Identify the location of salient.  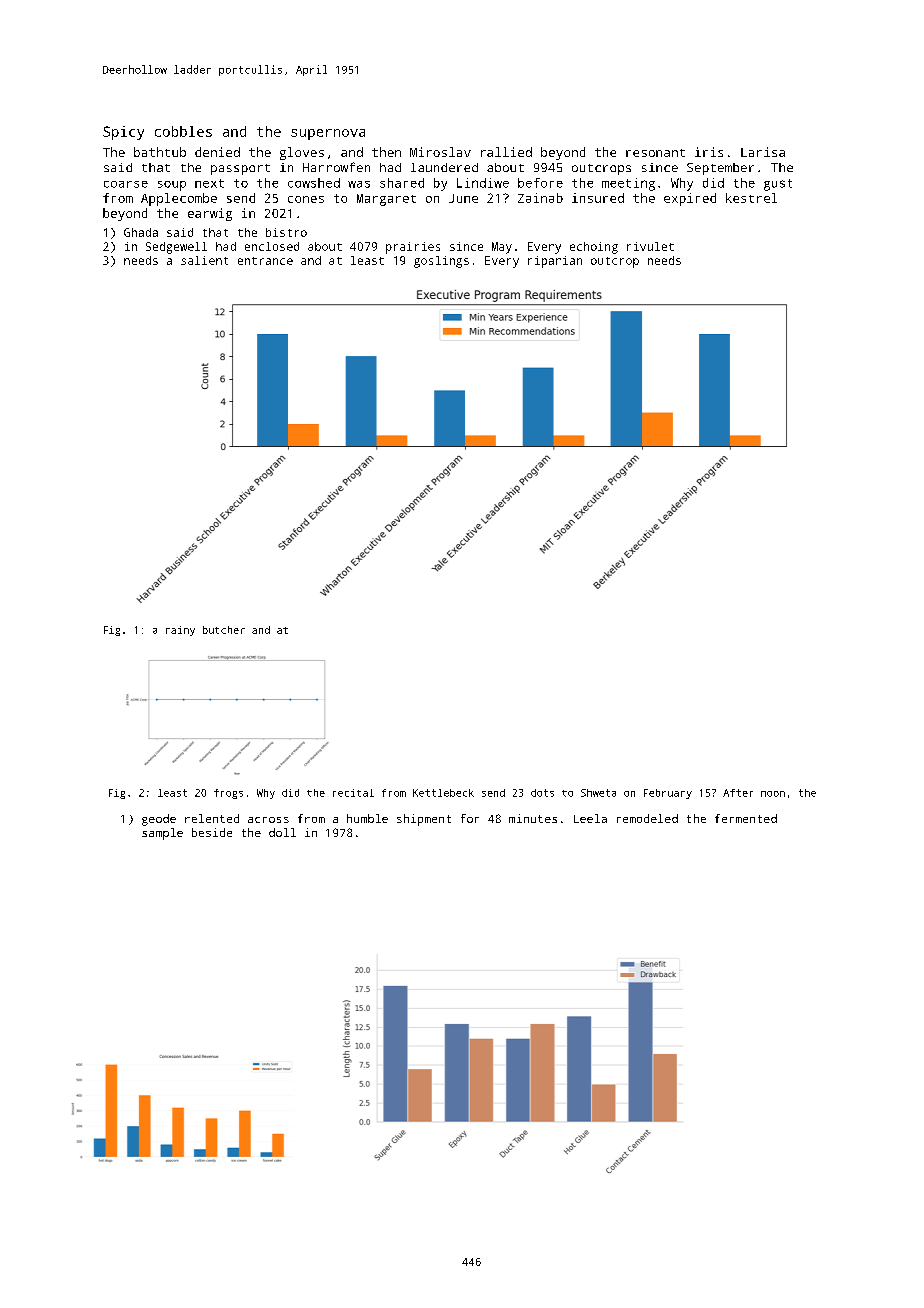
(204, 260).
